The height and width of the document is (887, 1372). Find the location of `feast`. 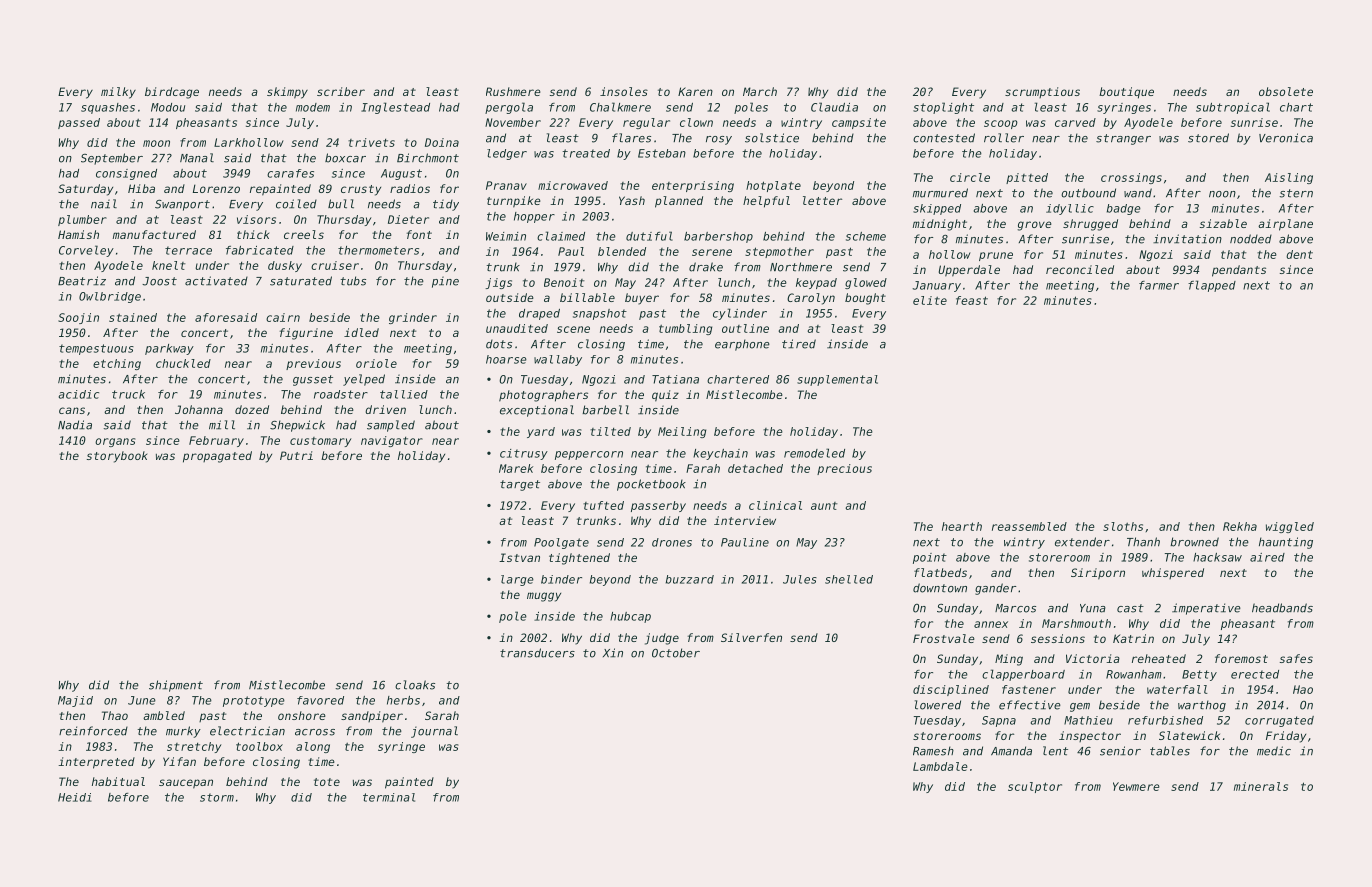

feast is located at coordinates (972, 300).
